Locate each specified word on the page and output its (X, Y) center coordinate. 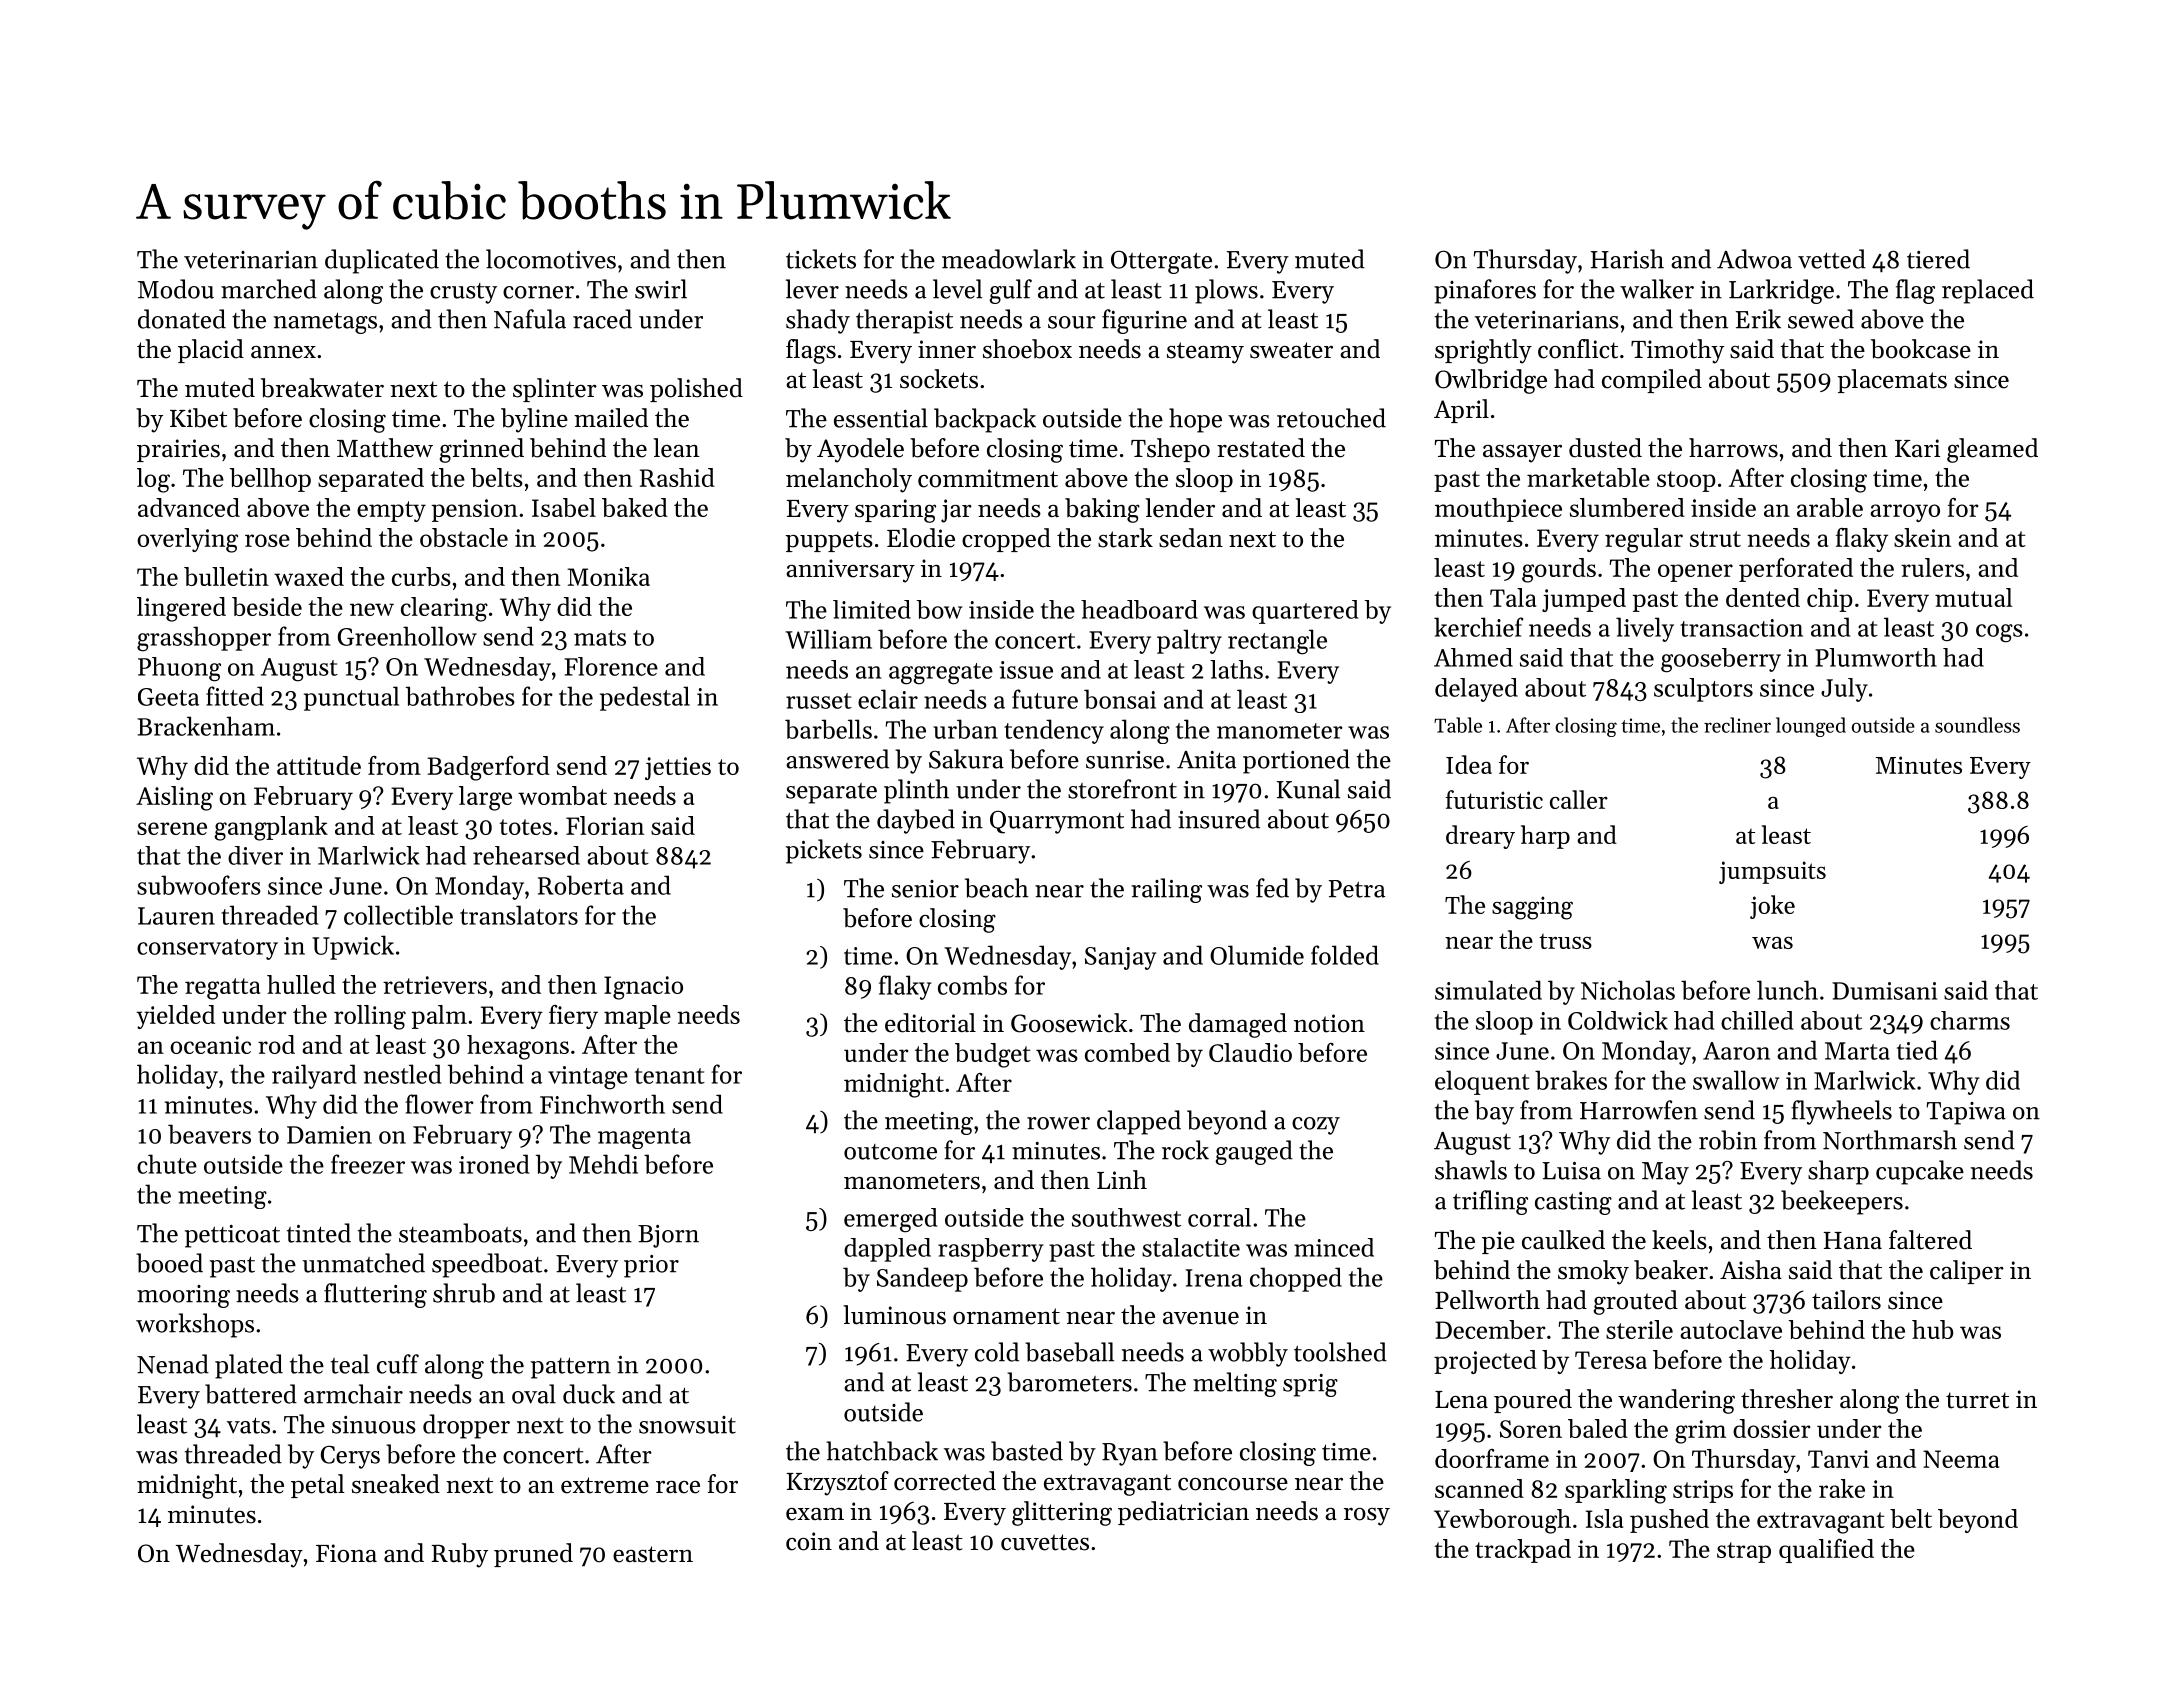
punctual (351, 698)
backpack (985, 420)
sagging (1532, 908)
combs (972, 985)
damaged (1238, 1025)
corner (538, 292)
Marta (1857, 1051)
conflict (1578, 349)
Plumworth (1876, 657)
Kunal (1308, 789)
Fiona (346, 1553)
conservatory (207, 949)
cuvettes (1045, 1542)
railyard (314, 1076)
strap (1744, 1552)
